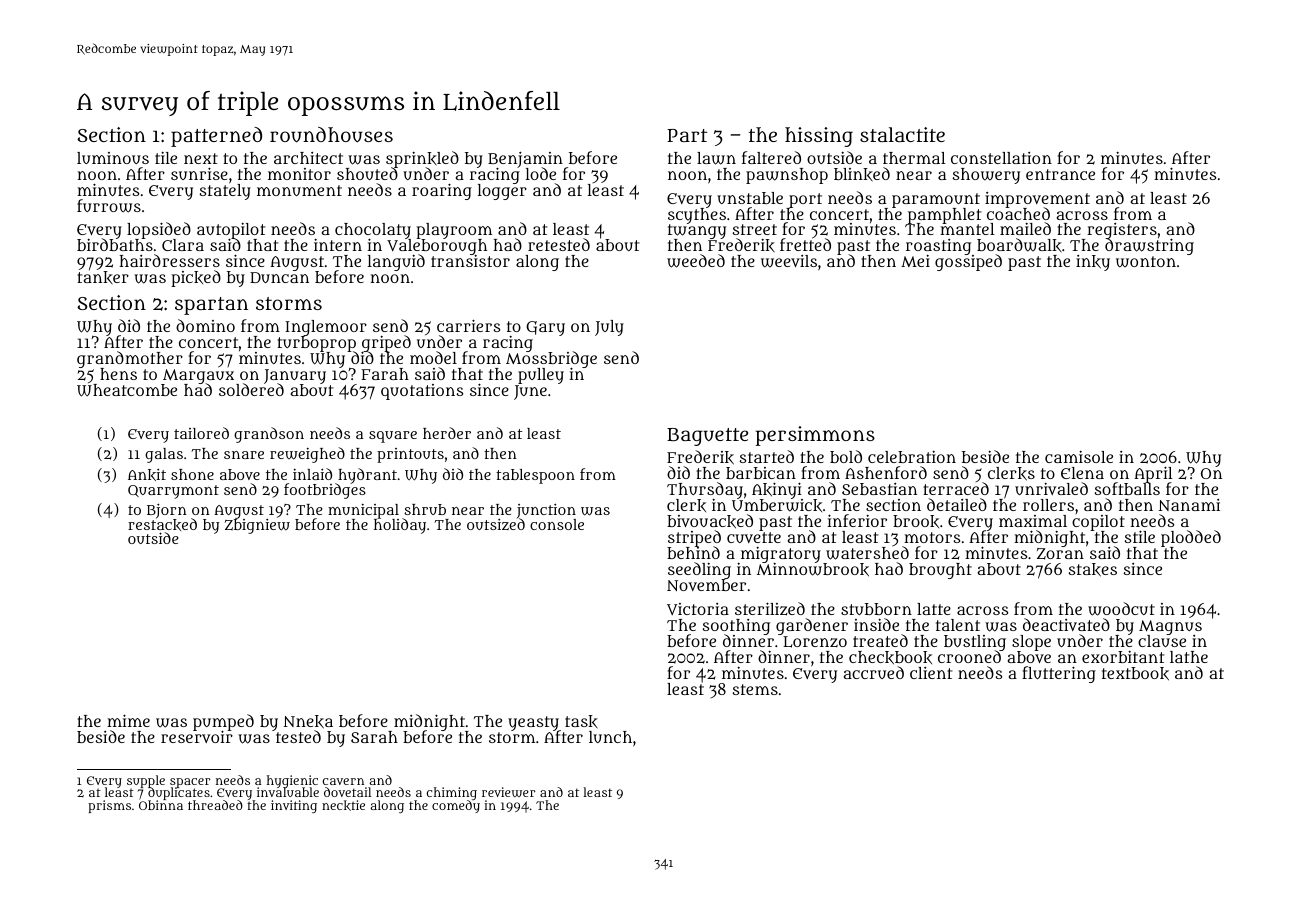  What do you see at coordinates (1097, 523) in the screenshot?
I see `copilot` at bounding box center [1097, 523].
